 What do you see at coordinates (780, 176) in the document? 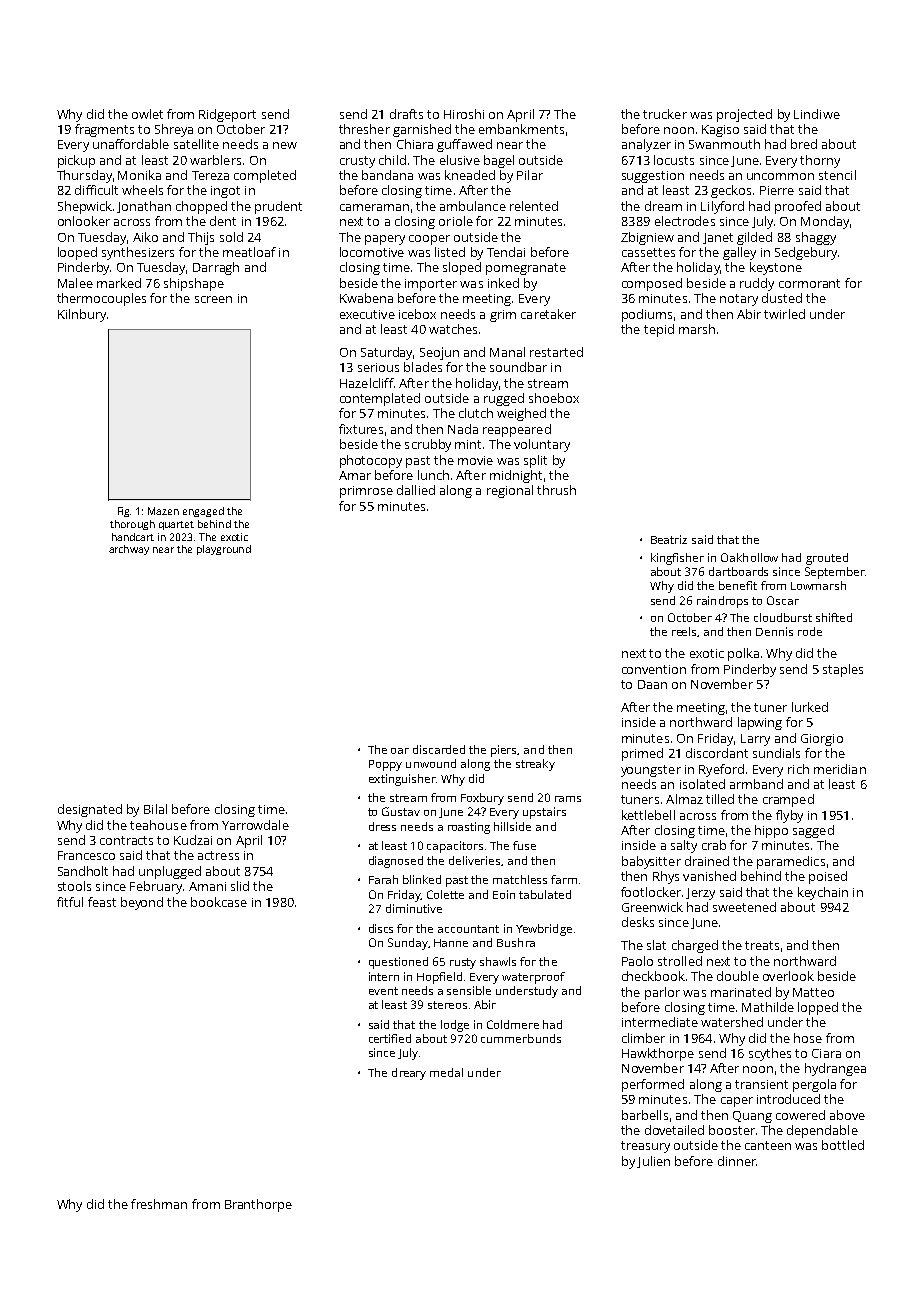
I see `uncommon` at bounding box center [780, 176].
